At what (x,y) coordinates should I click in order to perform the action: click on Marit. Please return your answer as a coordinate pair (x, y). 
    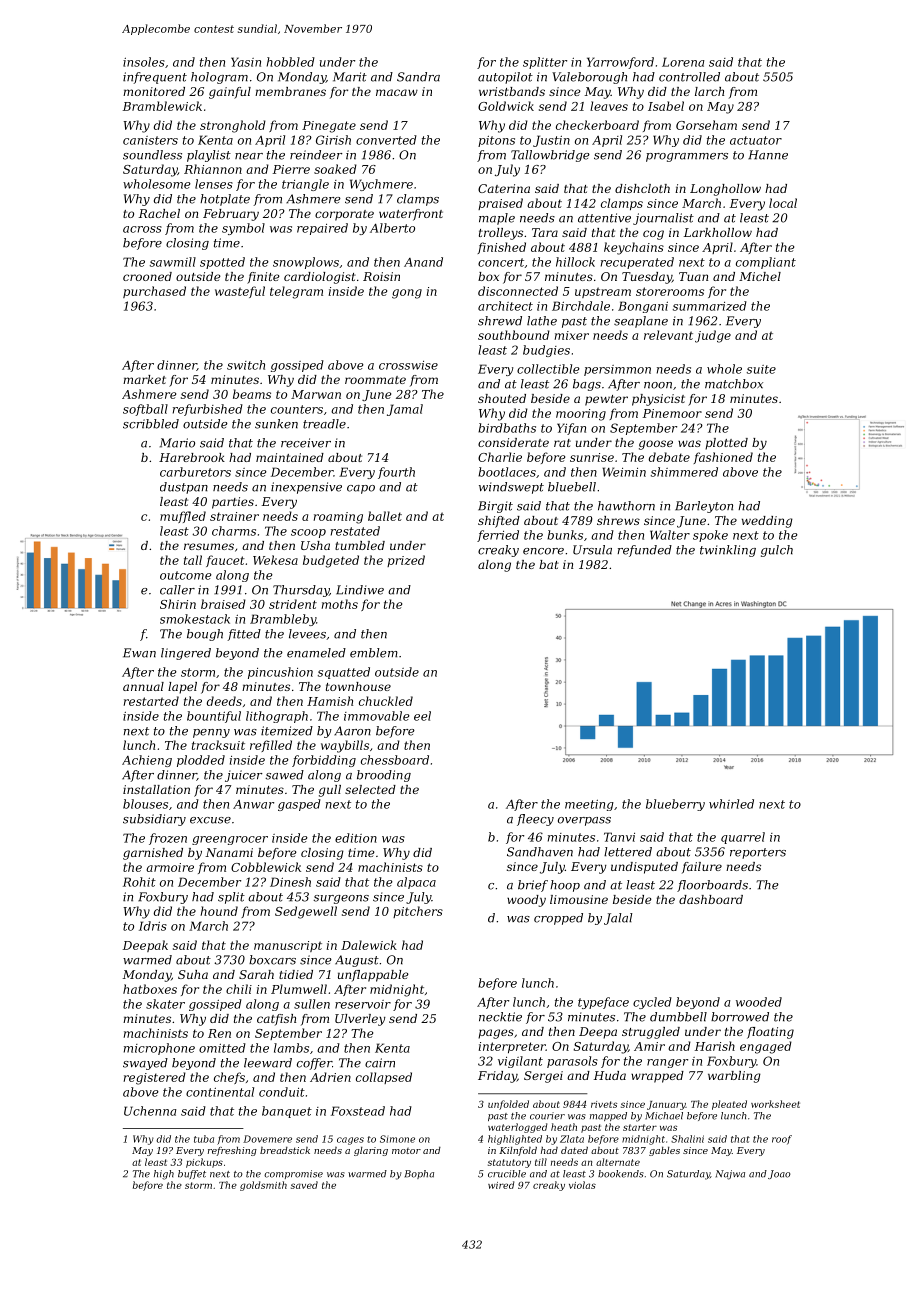
    Looking at the image, I should click on (350, 77).
